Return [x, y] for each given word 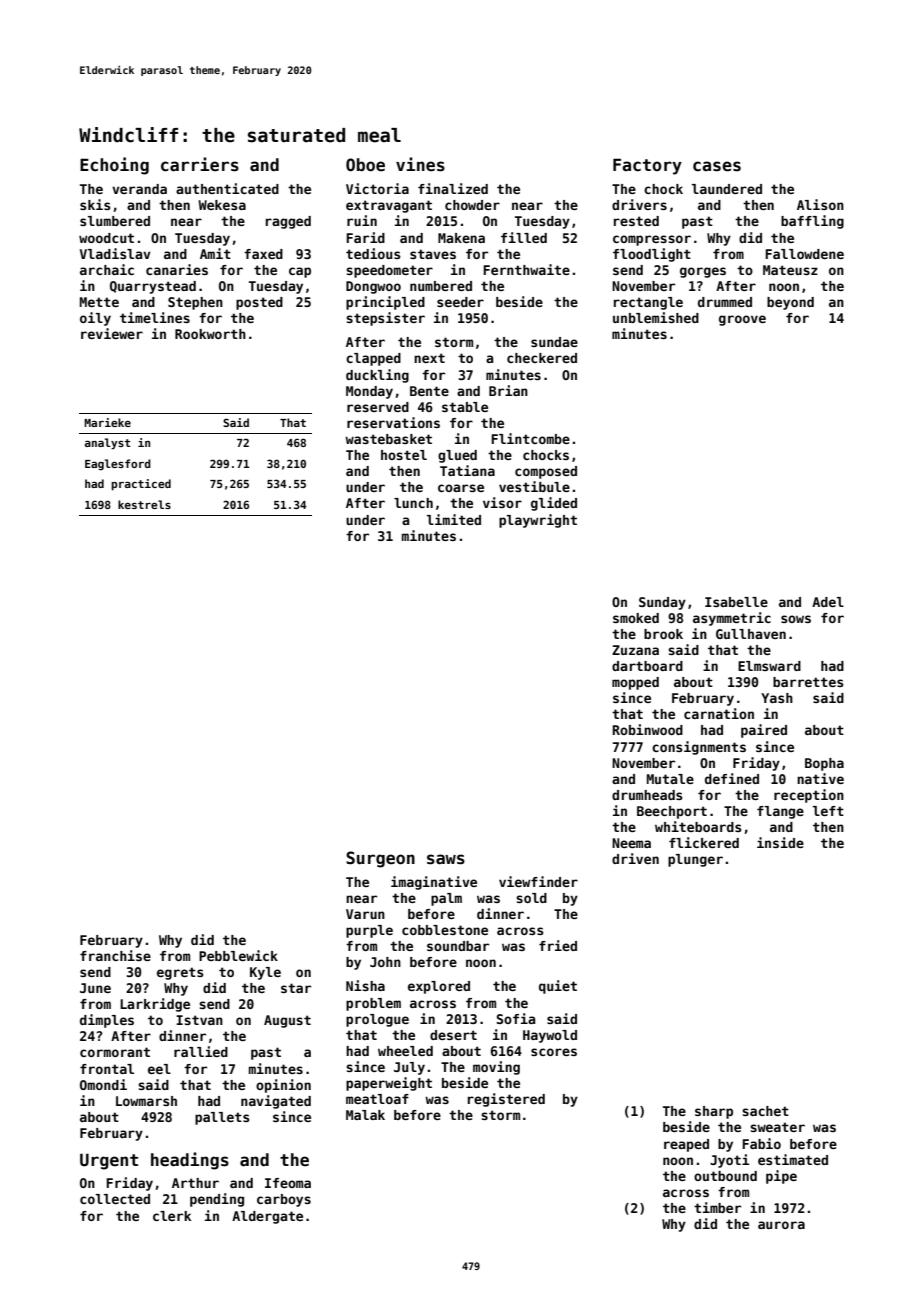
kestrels [144, 504]
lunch [413, 503]
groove [742, 320]
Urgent [109, 1162]
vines [420, 164]
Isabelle [736, 602]
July [409, 1068]
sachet [765, 1111]
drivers [639, 204]
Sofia [516, 1018]
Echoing [114, 166]
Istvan [199, 1020]
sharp [714, 1112]
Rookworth [210, 334]
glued [457, 456]
